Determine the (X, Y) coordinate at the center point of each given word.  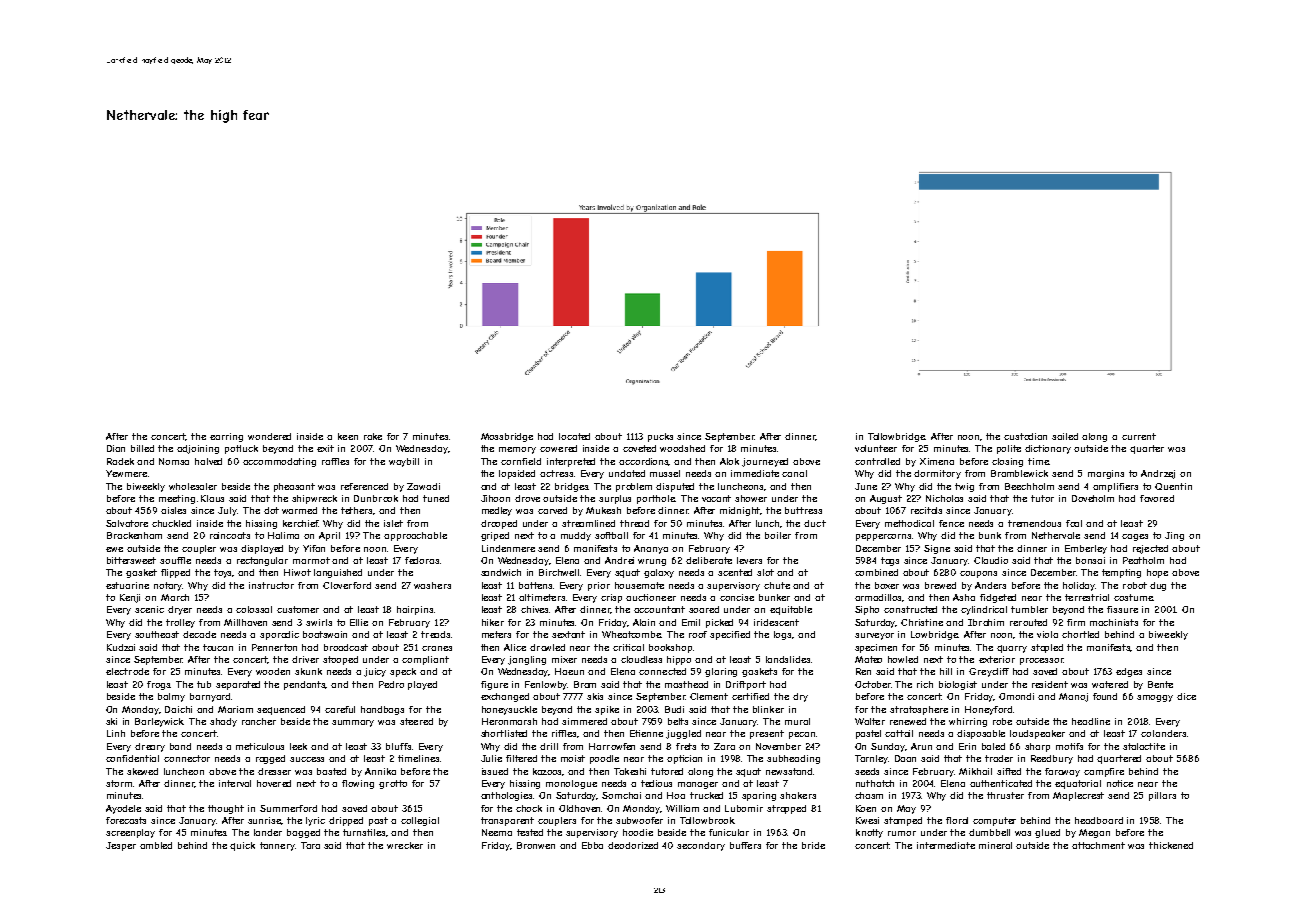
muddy (576, 536)
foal (1074, 523)
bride (813, 845)
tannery (277, 846)
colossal (254, 609)
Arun (921, 746)
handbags (382, 710)
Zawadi (423, 486)
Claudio (991, 560)
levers (749, 560)
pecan (802, 735)
